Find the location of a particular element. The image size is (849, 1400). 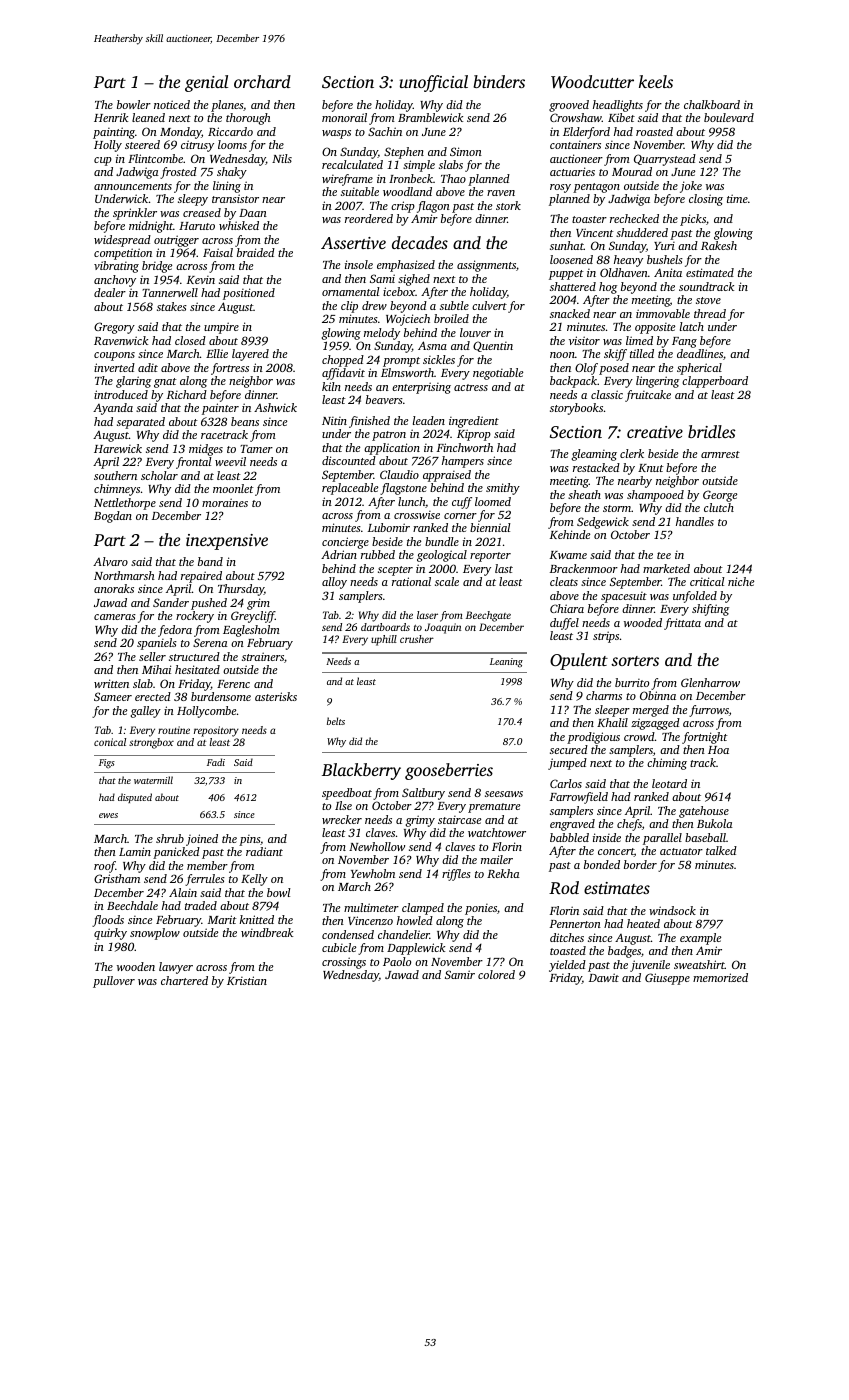

steered is located at coordinates (142, 144).
